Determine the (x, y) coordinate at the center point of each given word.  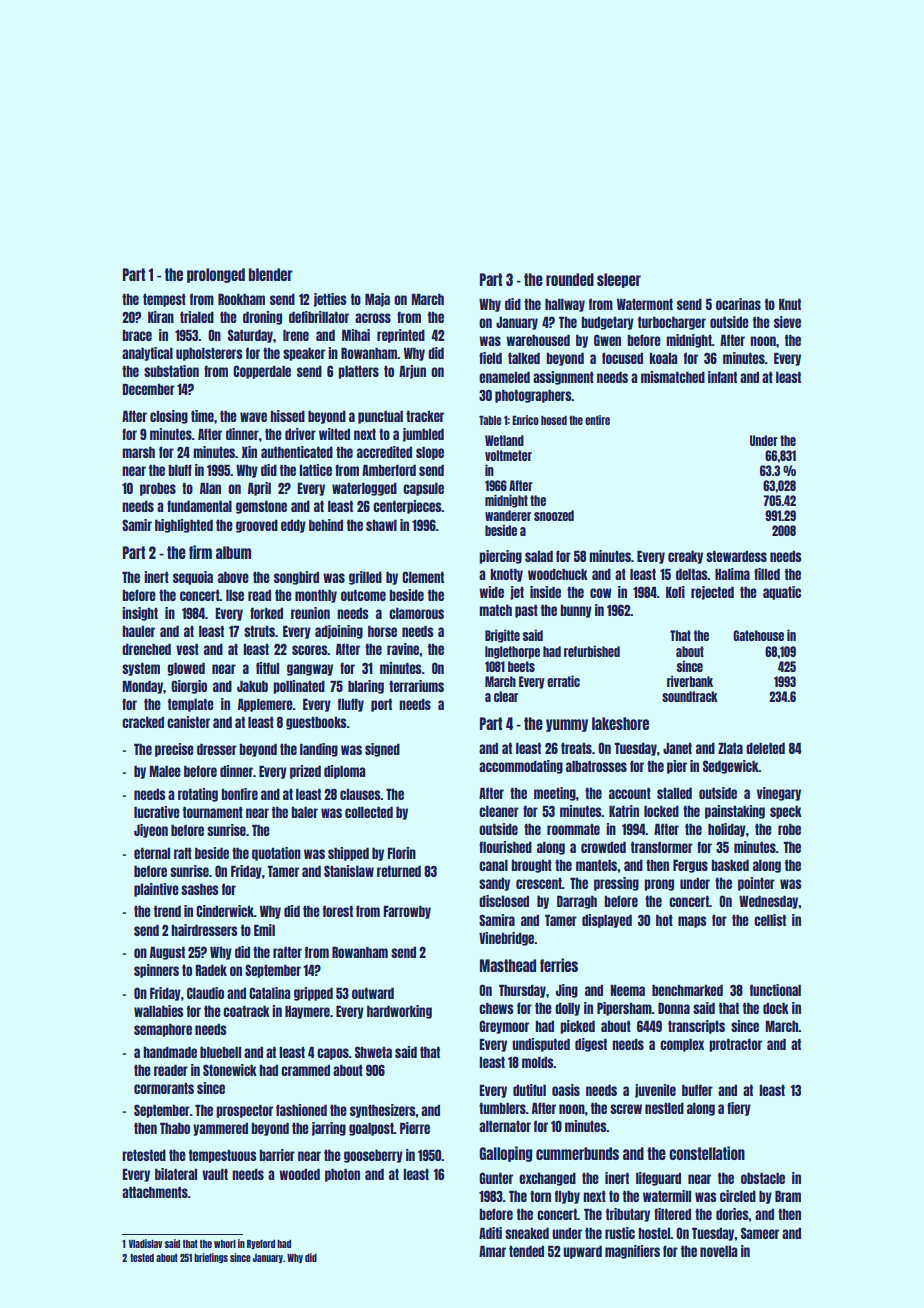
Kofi (675, 592)
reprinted (401, 336)
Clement (423, 577)
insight (140, 614)
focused (622, 358)
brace (137, 335)
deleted (765, 748)
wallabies (159, 1011)
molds (538, 1062)
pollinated (299, 687)
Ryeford (261, 1244)
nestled (664, 1108)
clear (506, 696)
